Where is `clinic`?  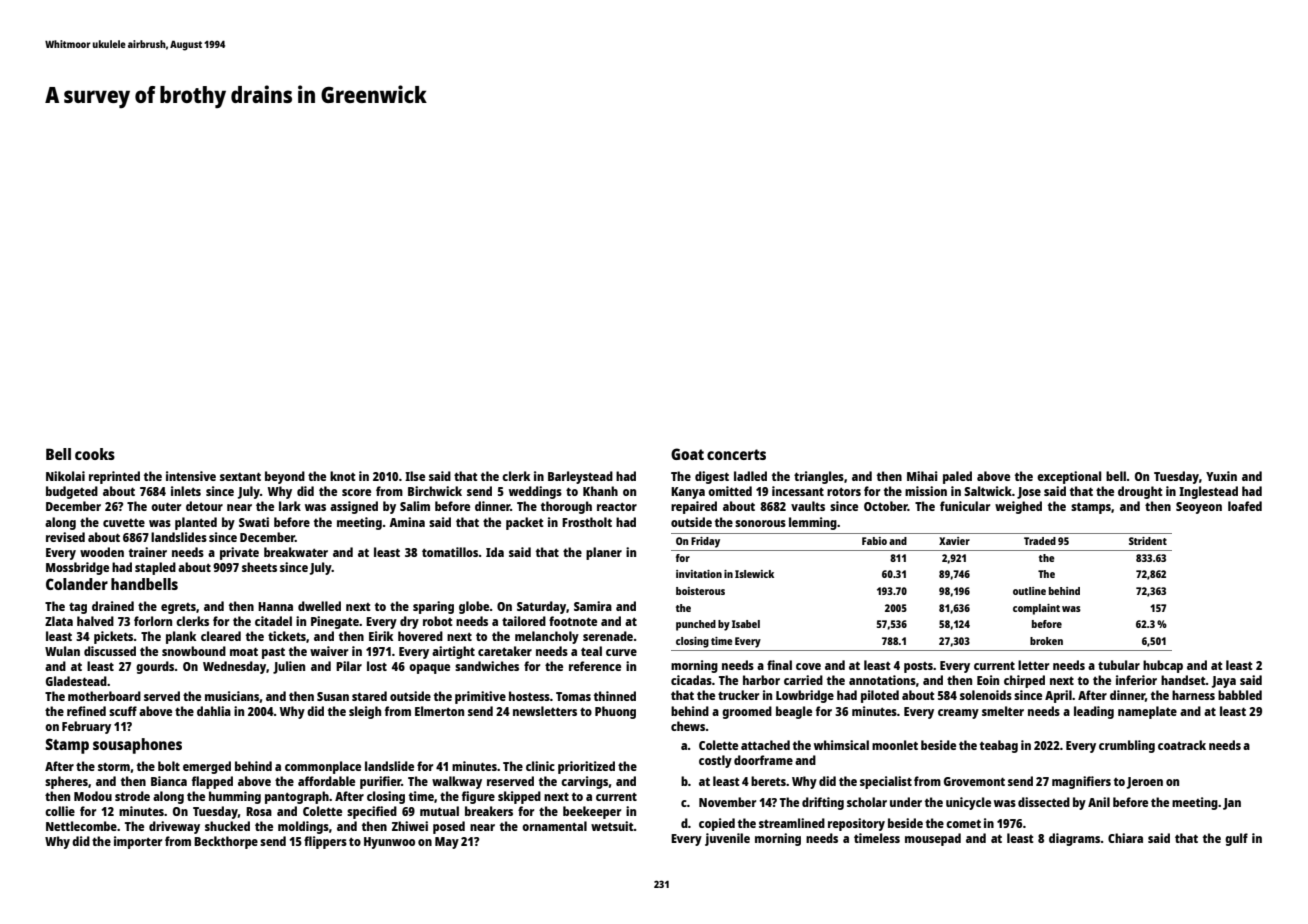
clinic is located at coordinates (540, 766).
